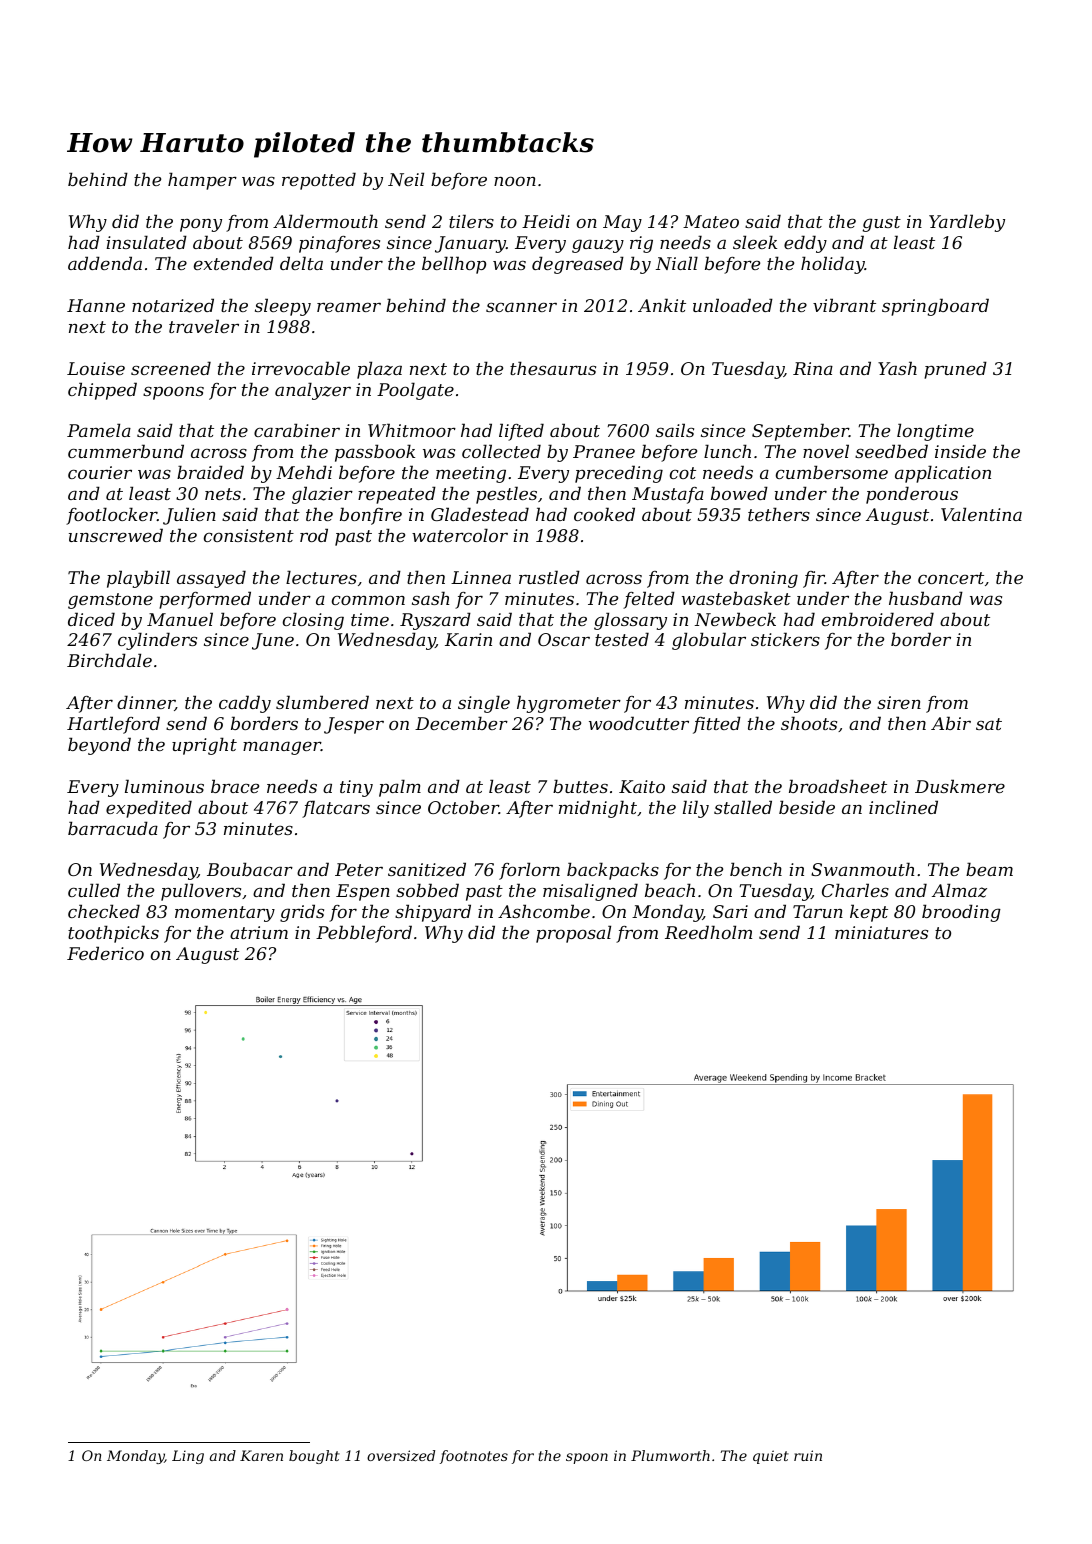 The image size is (1092, 1544). Describe the element at coordinates (427, 869) in the image. I see `sanitized` at that location.
